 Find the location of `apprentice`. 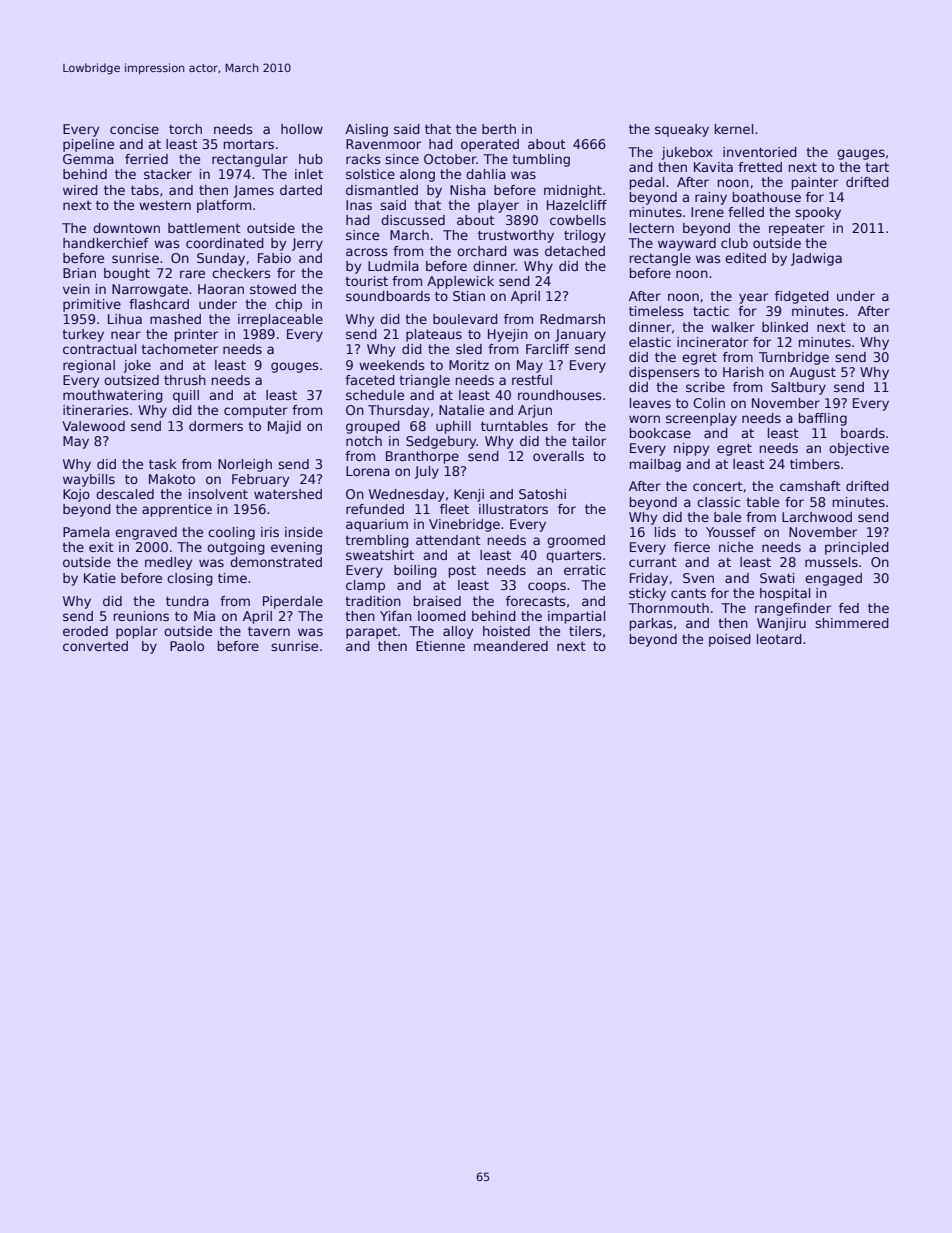

apprentice is located at coordinates (177, 510).
